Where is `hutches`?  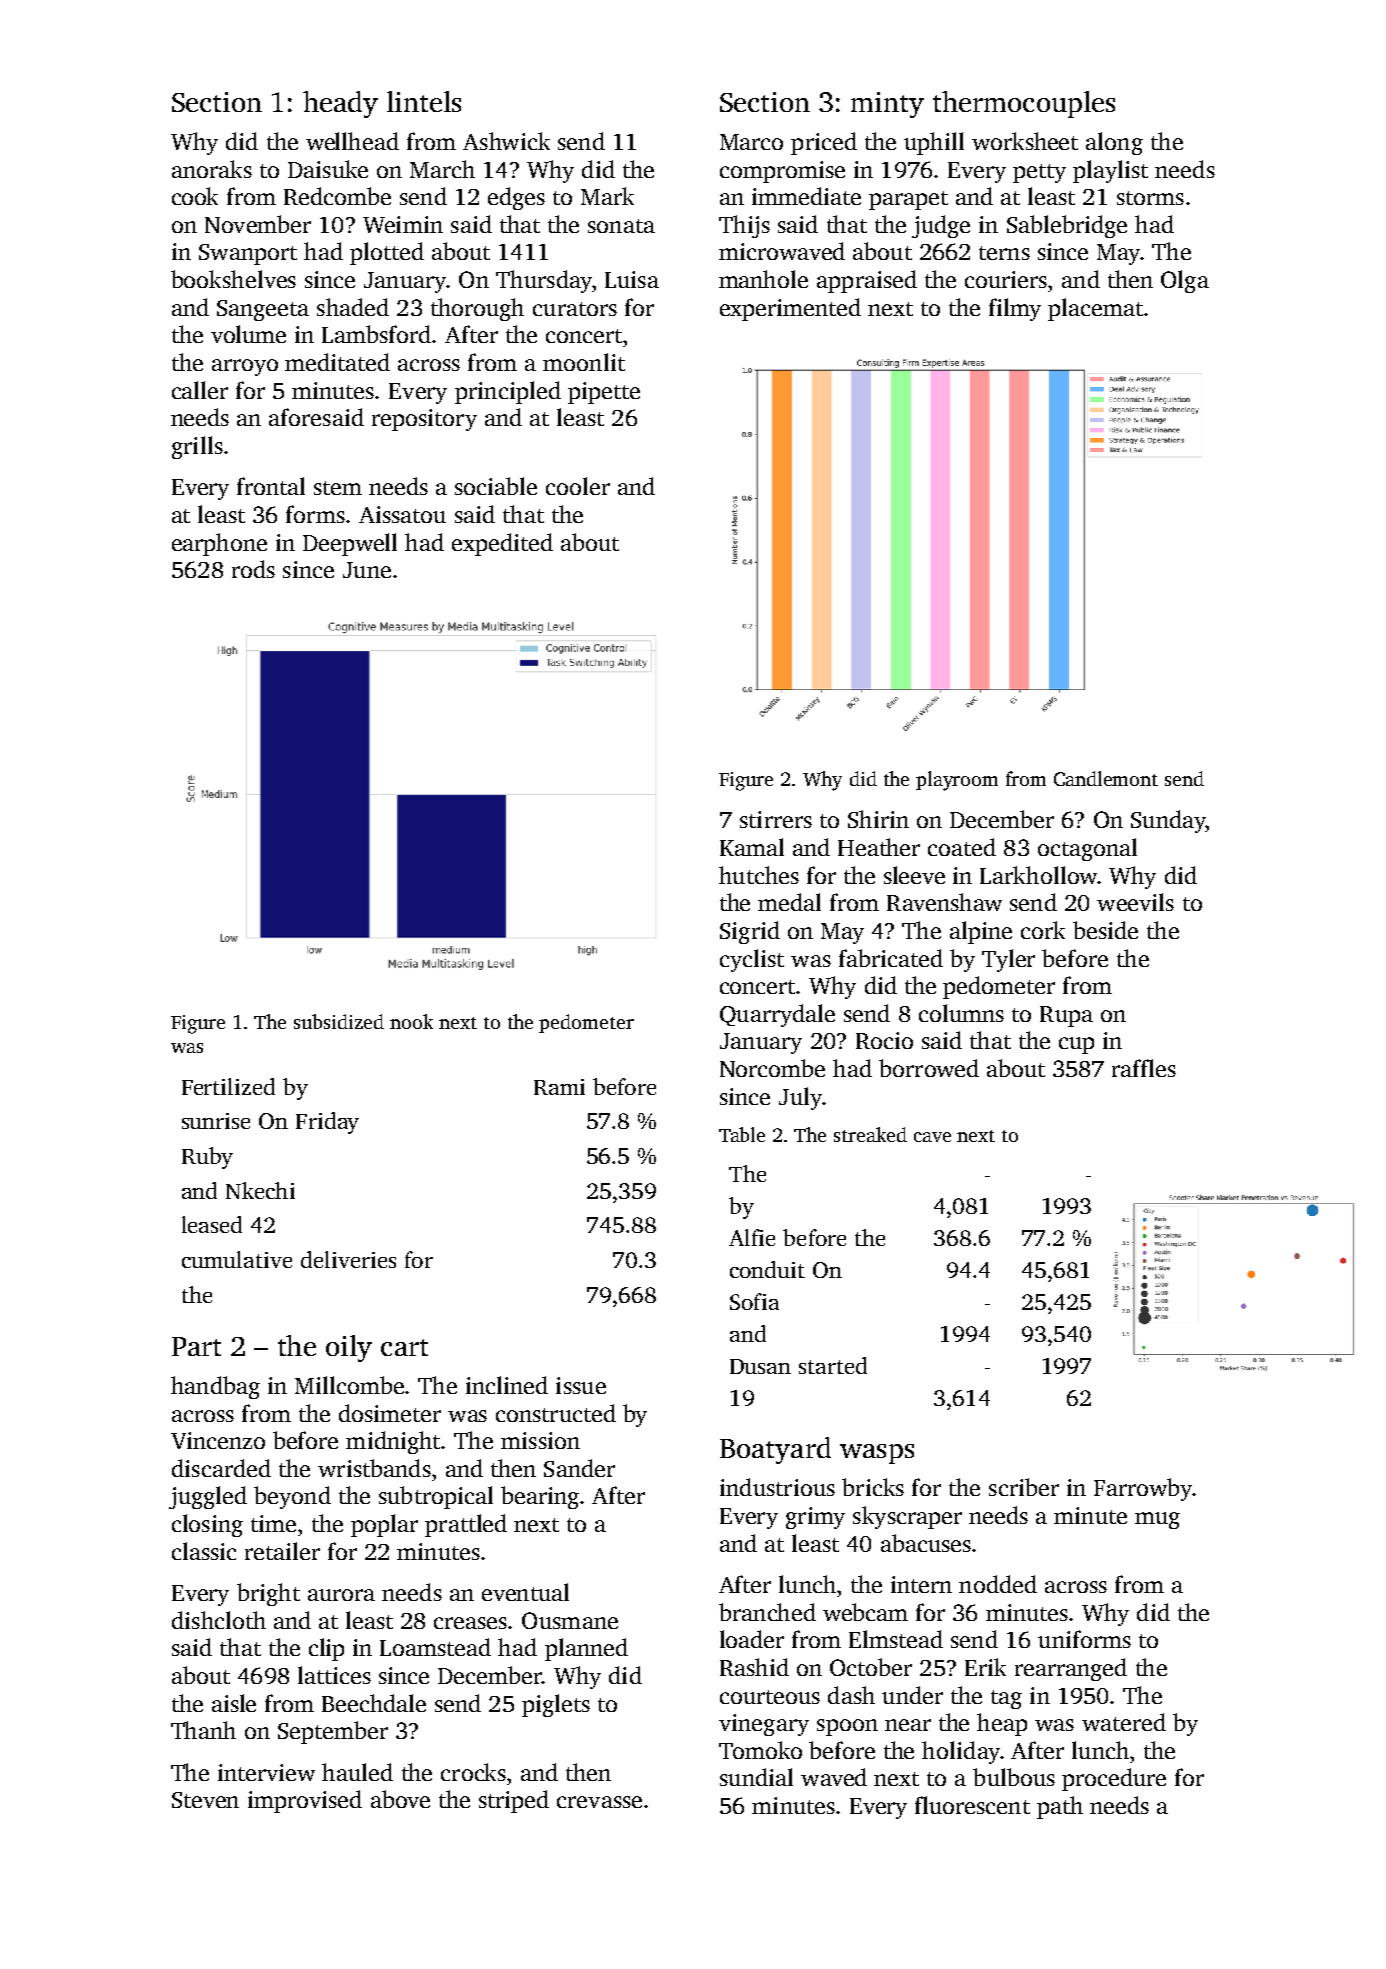 hutches is located at coordinates (759, 875).
